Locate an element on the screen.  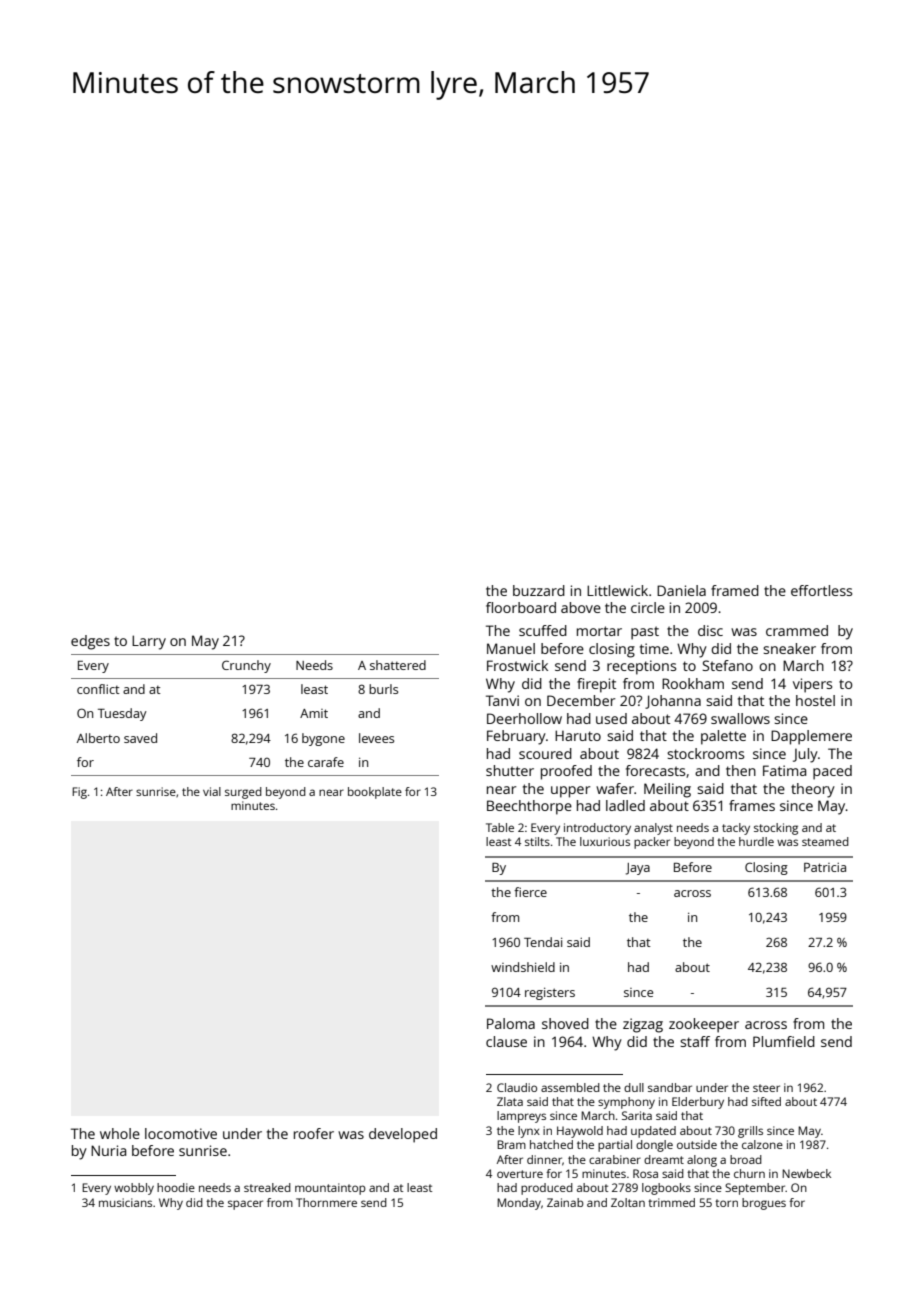
bookplate is located at coordinates (375, 793).
